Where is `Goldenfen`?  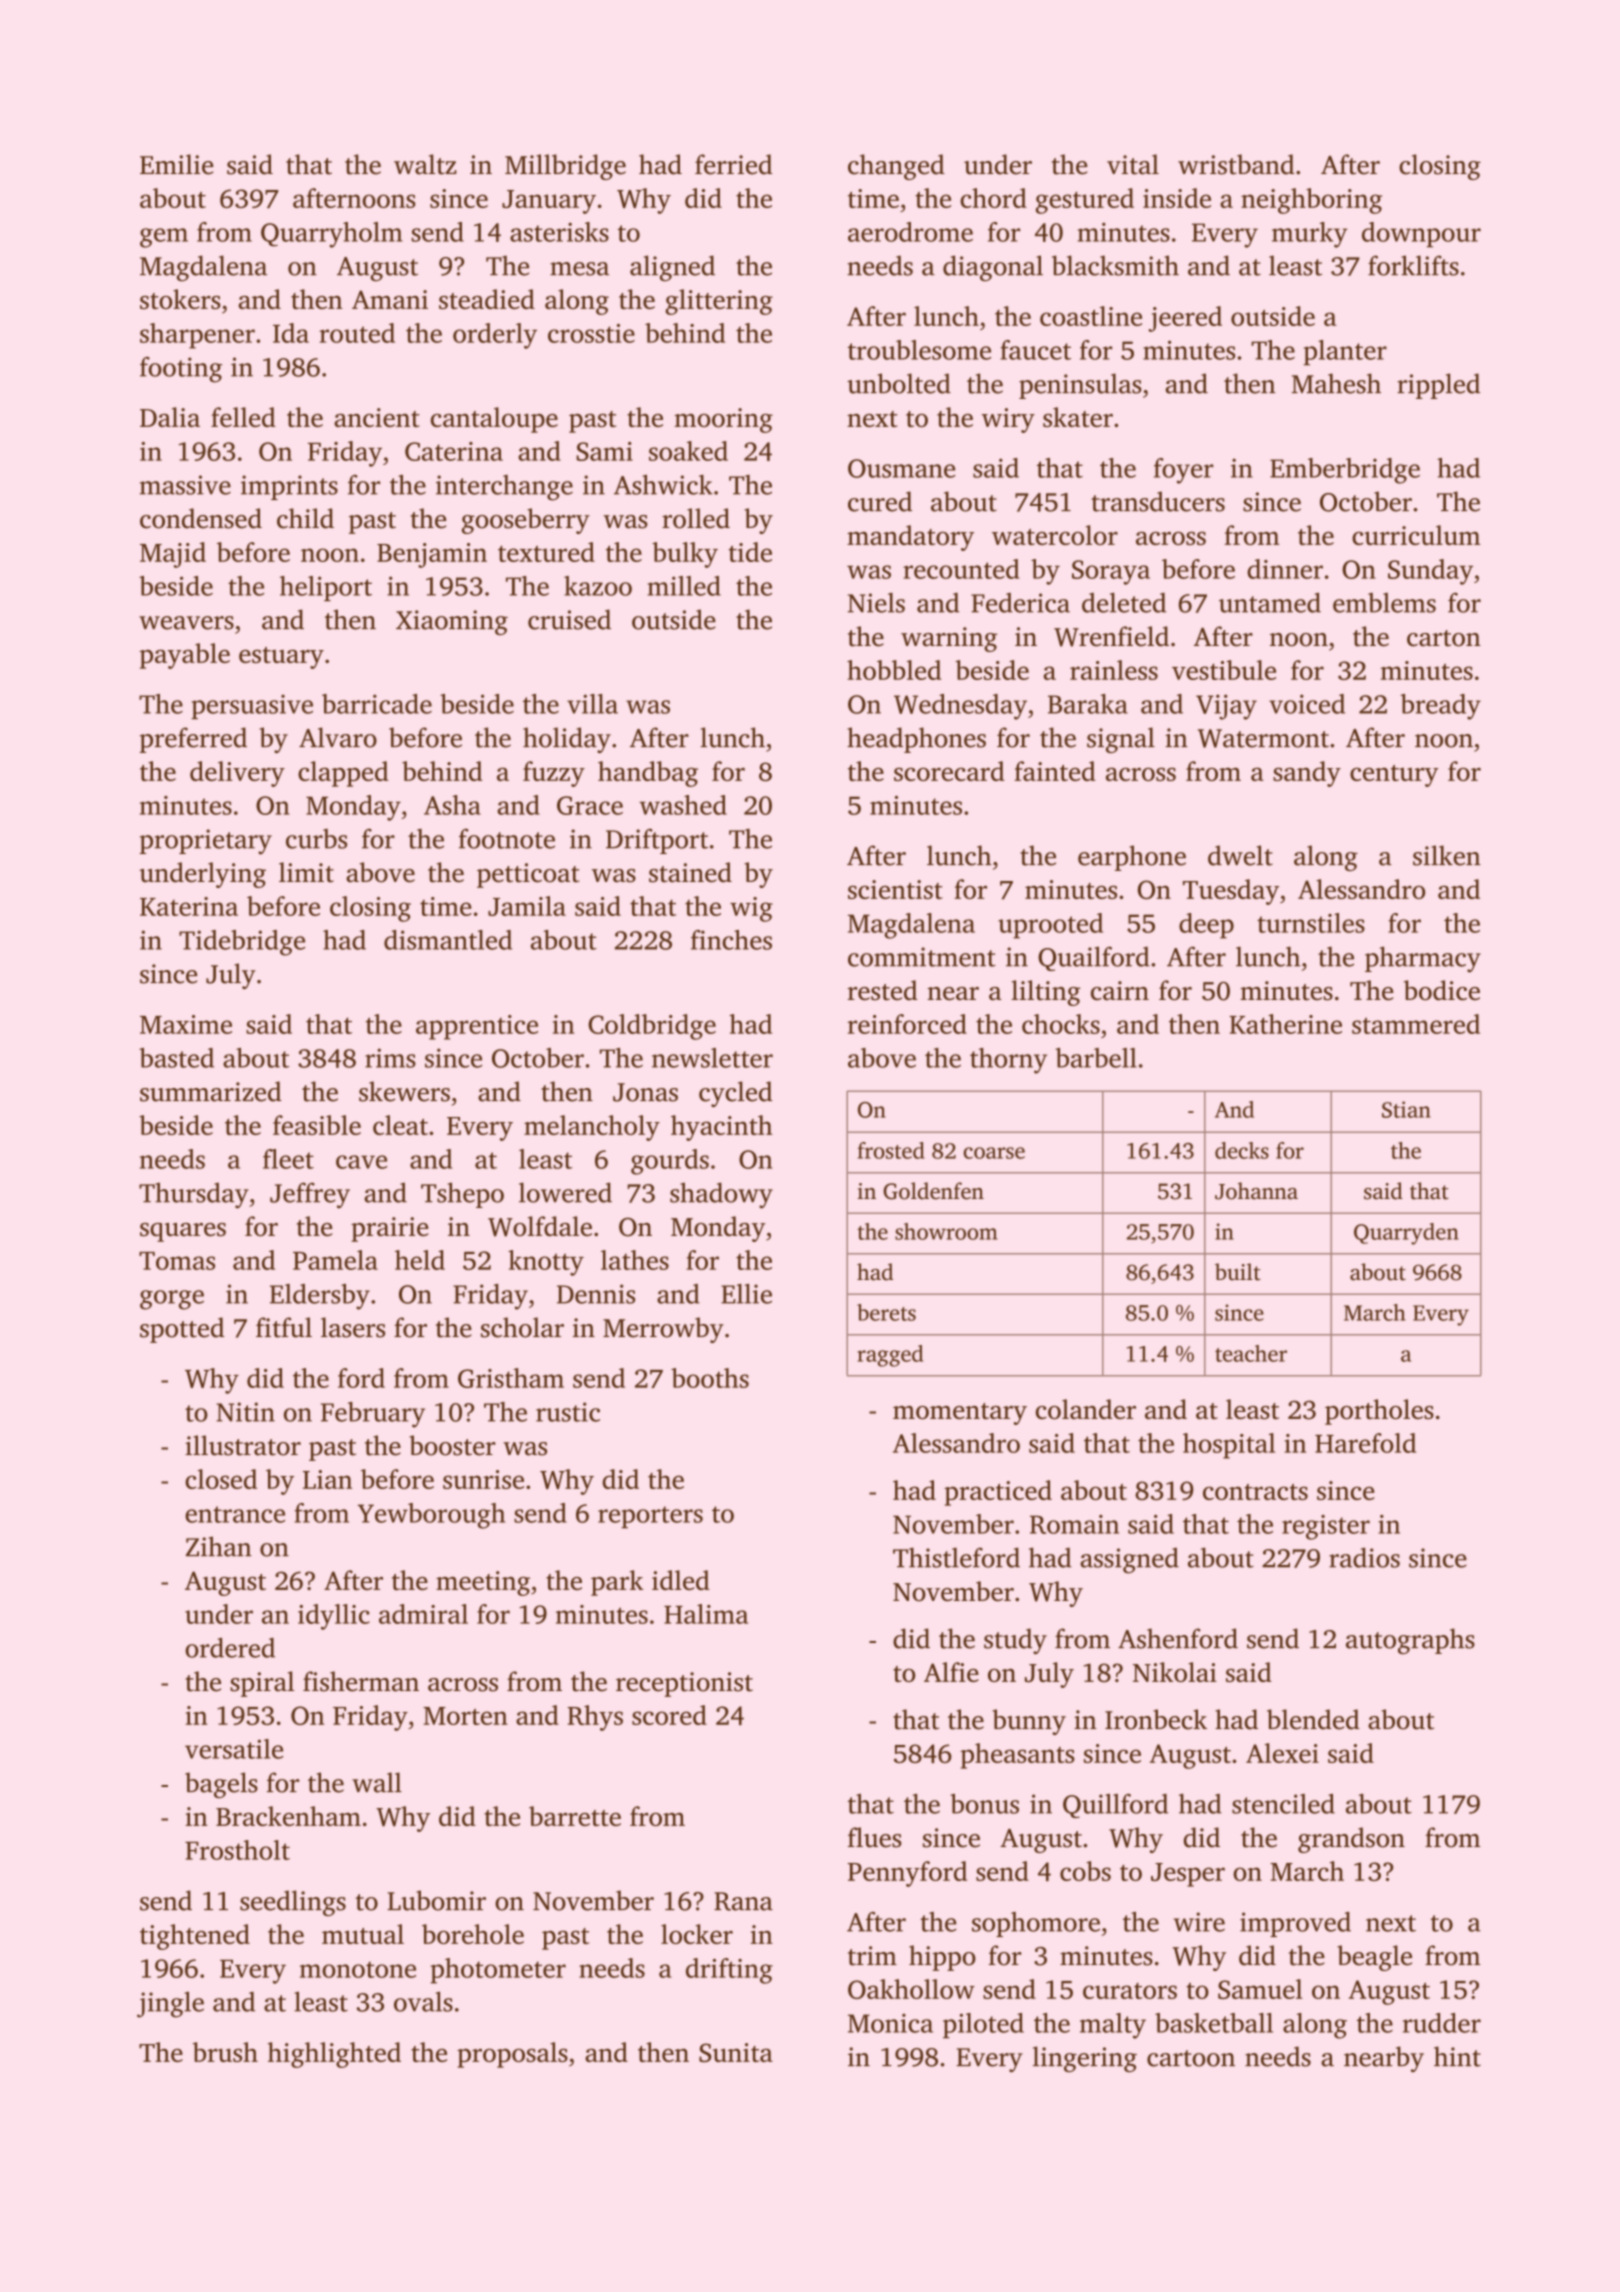 Goldenfen is located at coordinates (933, 1191).
